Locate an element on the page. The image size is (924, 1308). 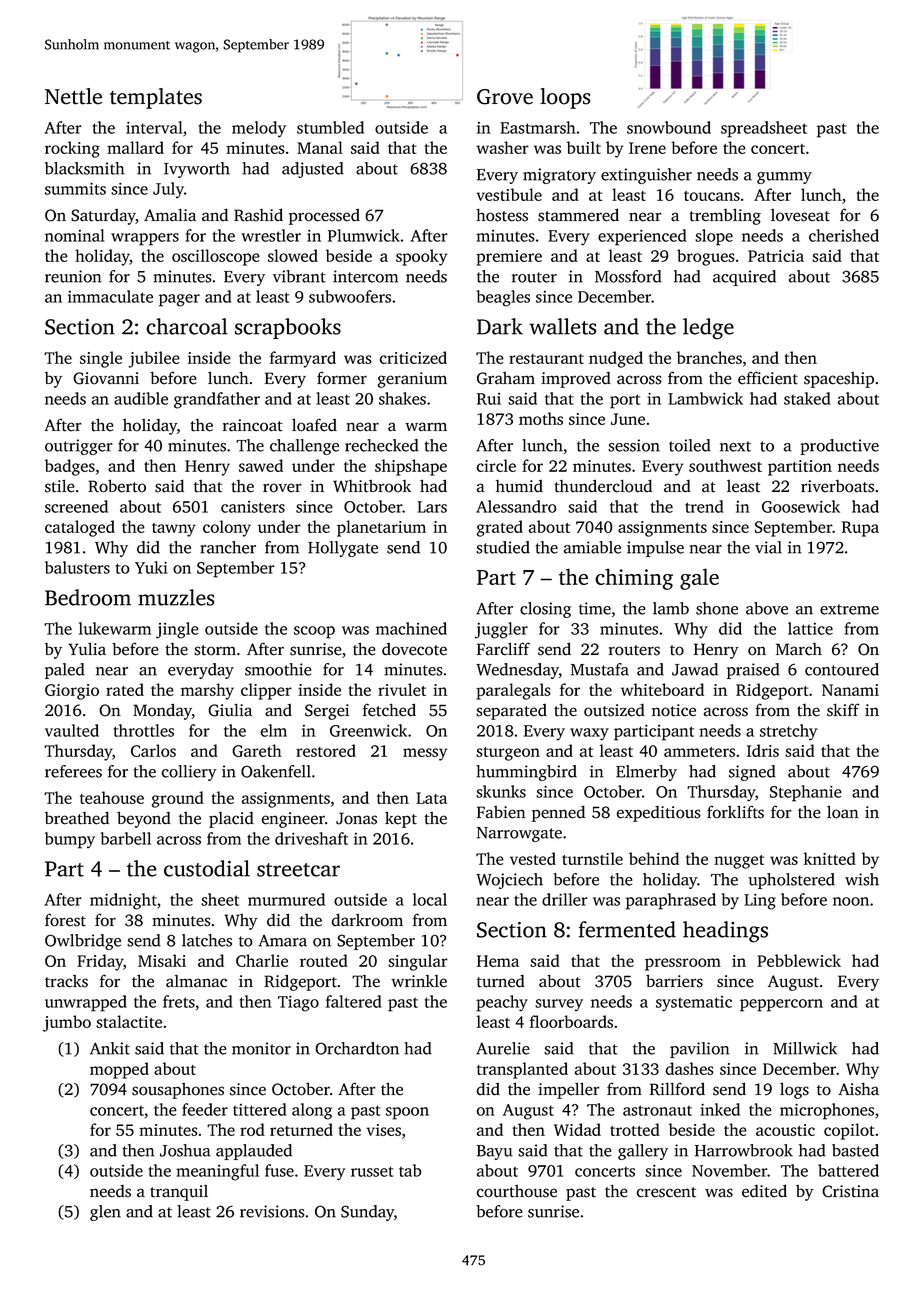
colliery is located at coordinates (189, 773).
